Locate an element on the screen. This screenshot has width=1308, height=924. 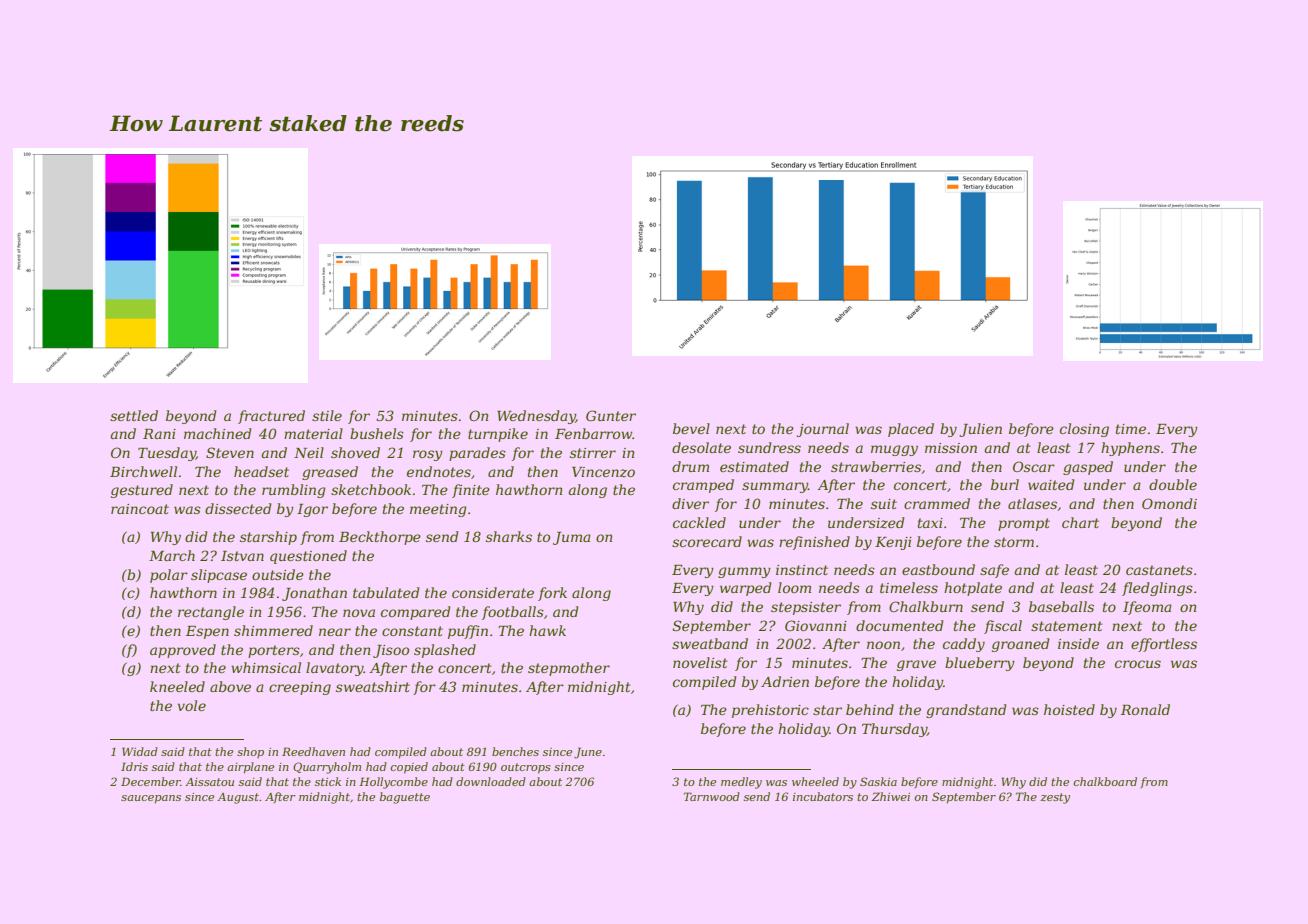
storm is located at coordinates (1014, 542).
